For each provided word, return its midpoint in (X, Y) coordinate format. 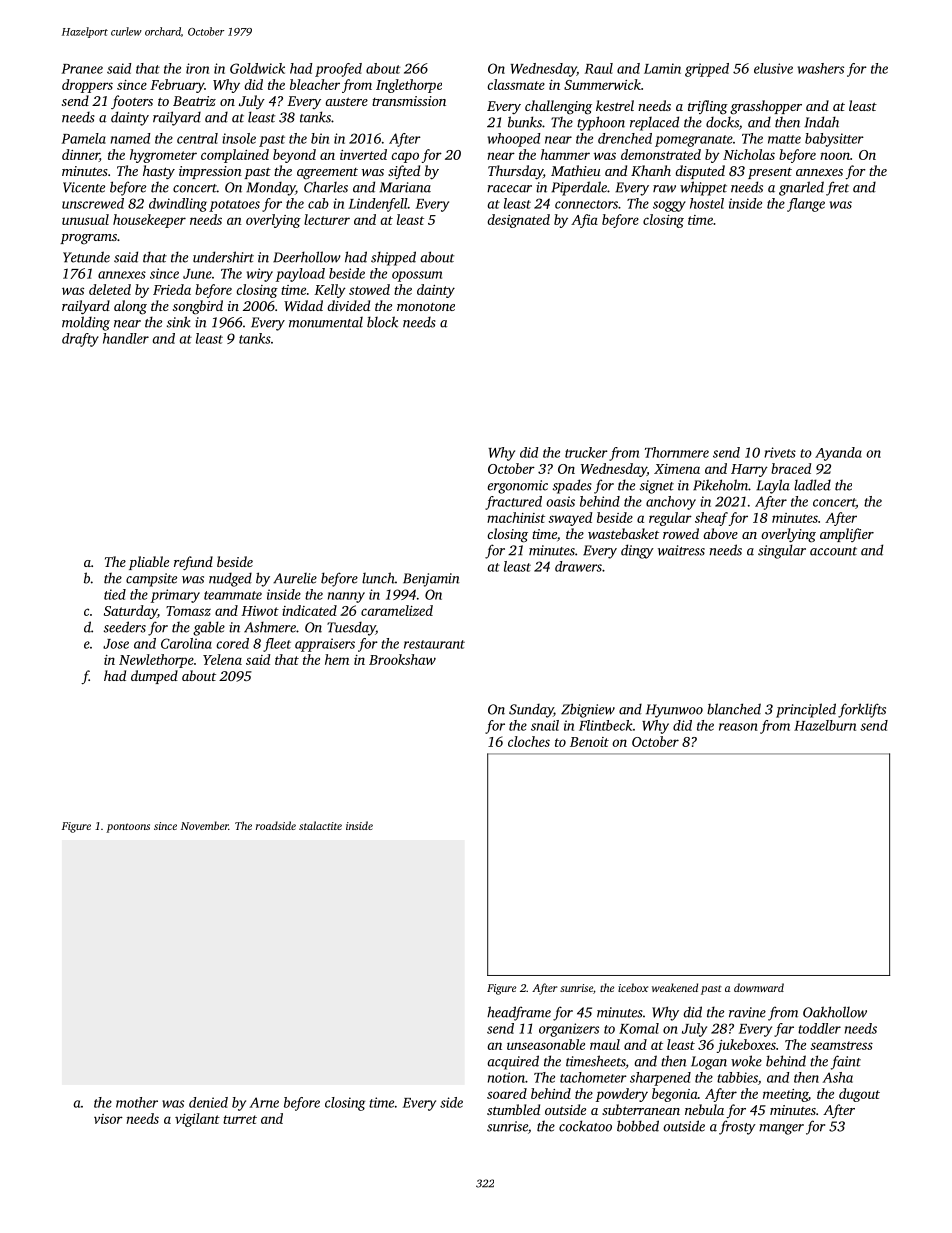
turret (240, 1119)
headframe (519, 1013)
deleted (110, 289)
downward (759, 987)
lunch (378, 578)
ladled (812, 485)
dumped (154, 677)
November (205, 825)
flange (806, 205)
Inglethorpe (409, 86)
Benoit (589, 742)
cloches (529, 741)
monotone (426, 307)
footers (132, 102)
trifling (708, 107)
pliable (149, 563)
